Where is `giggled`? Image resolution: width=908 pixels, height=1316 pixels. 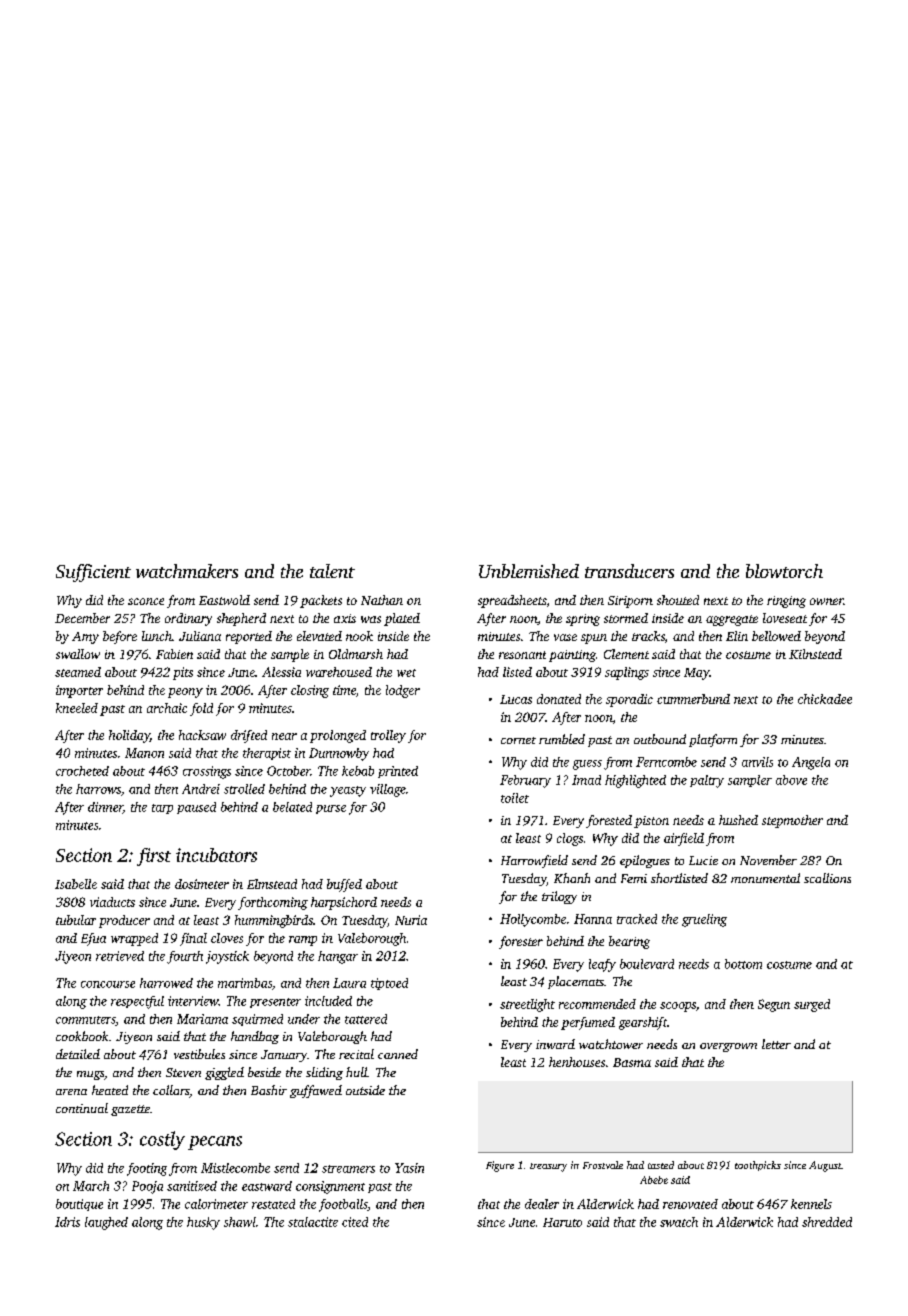
giggled is located at coordinates (224, 1073).
